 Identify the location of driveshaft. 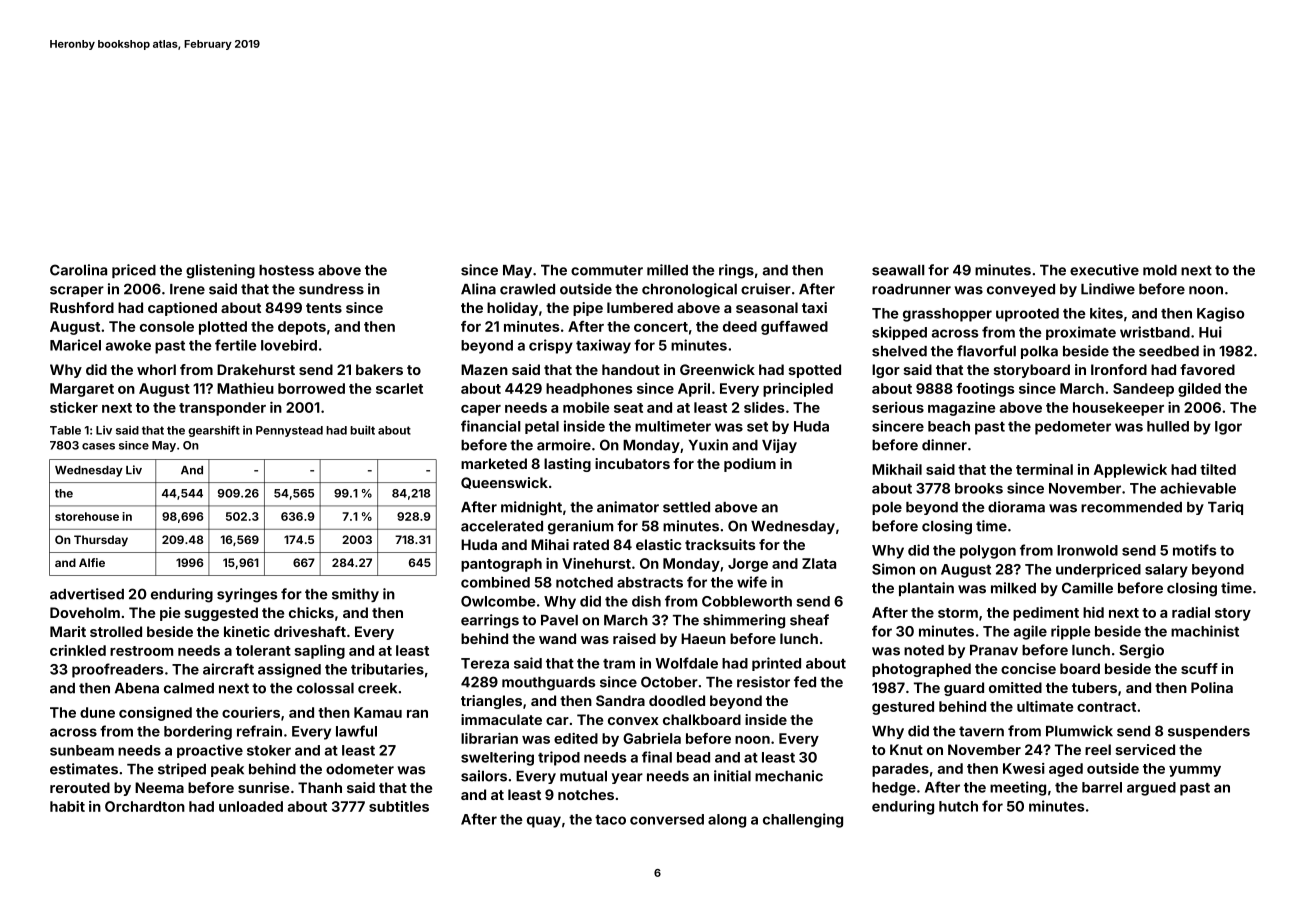
(310, 631).
